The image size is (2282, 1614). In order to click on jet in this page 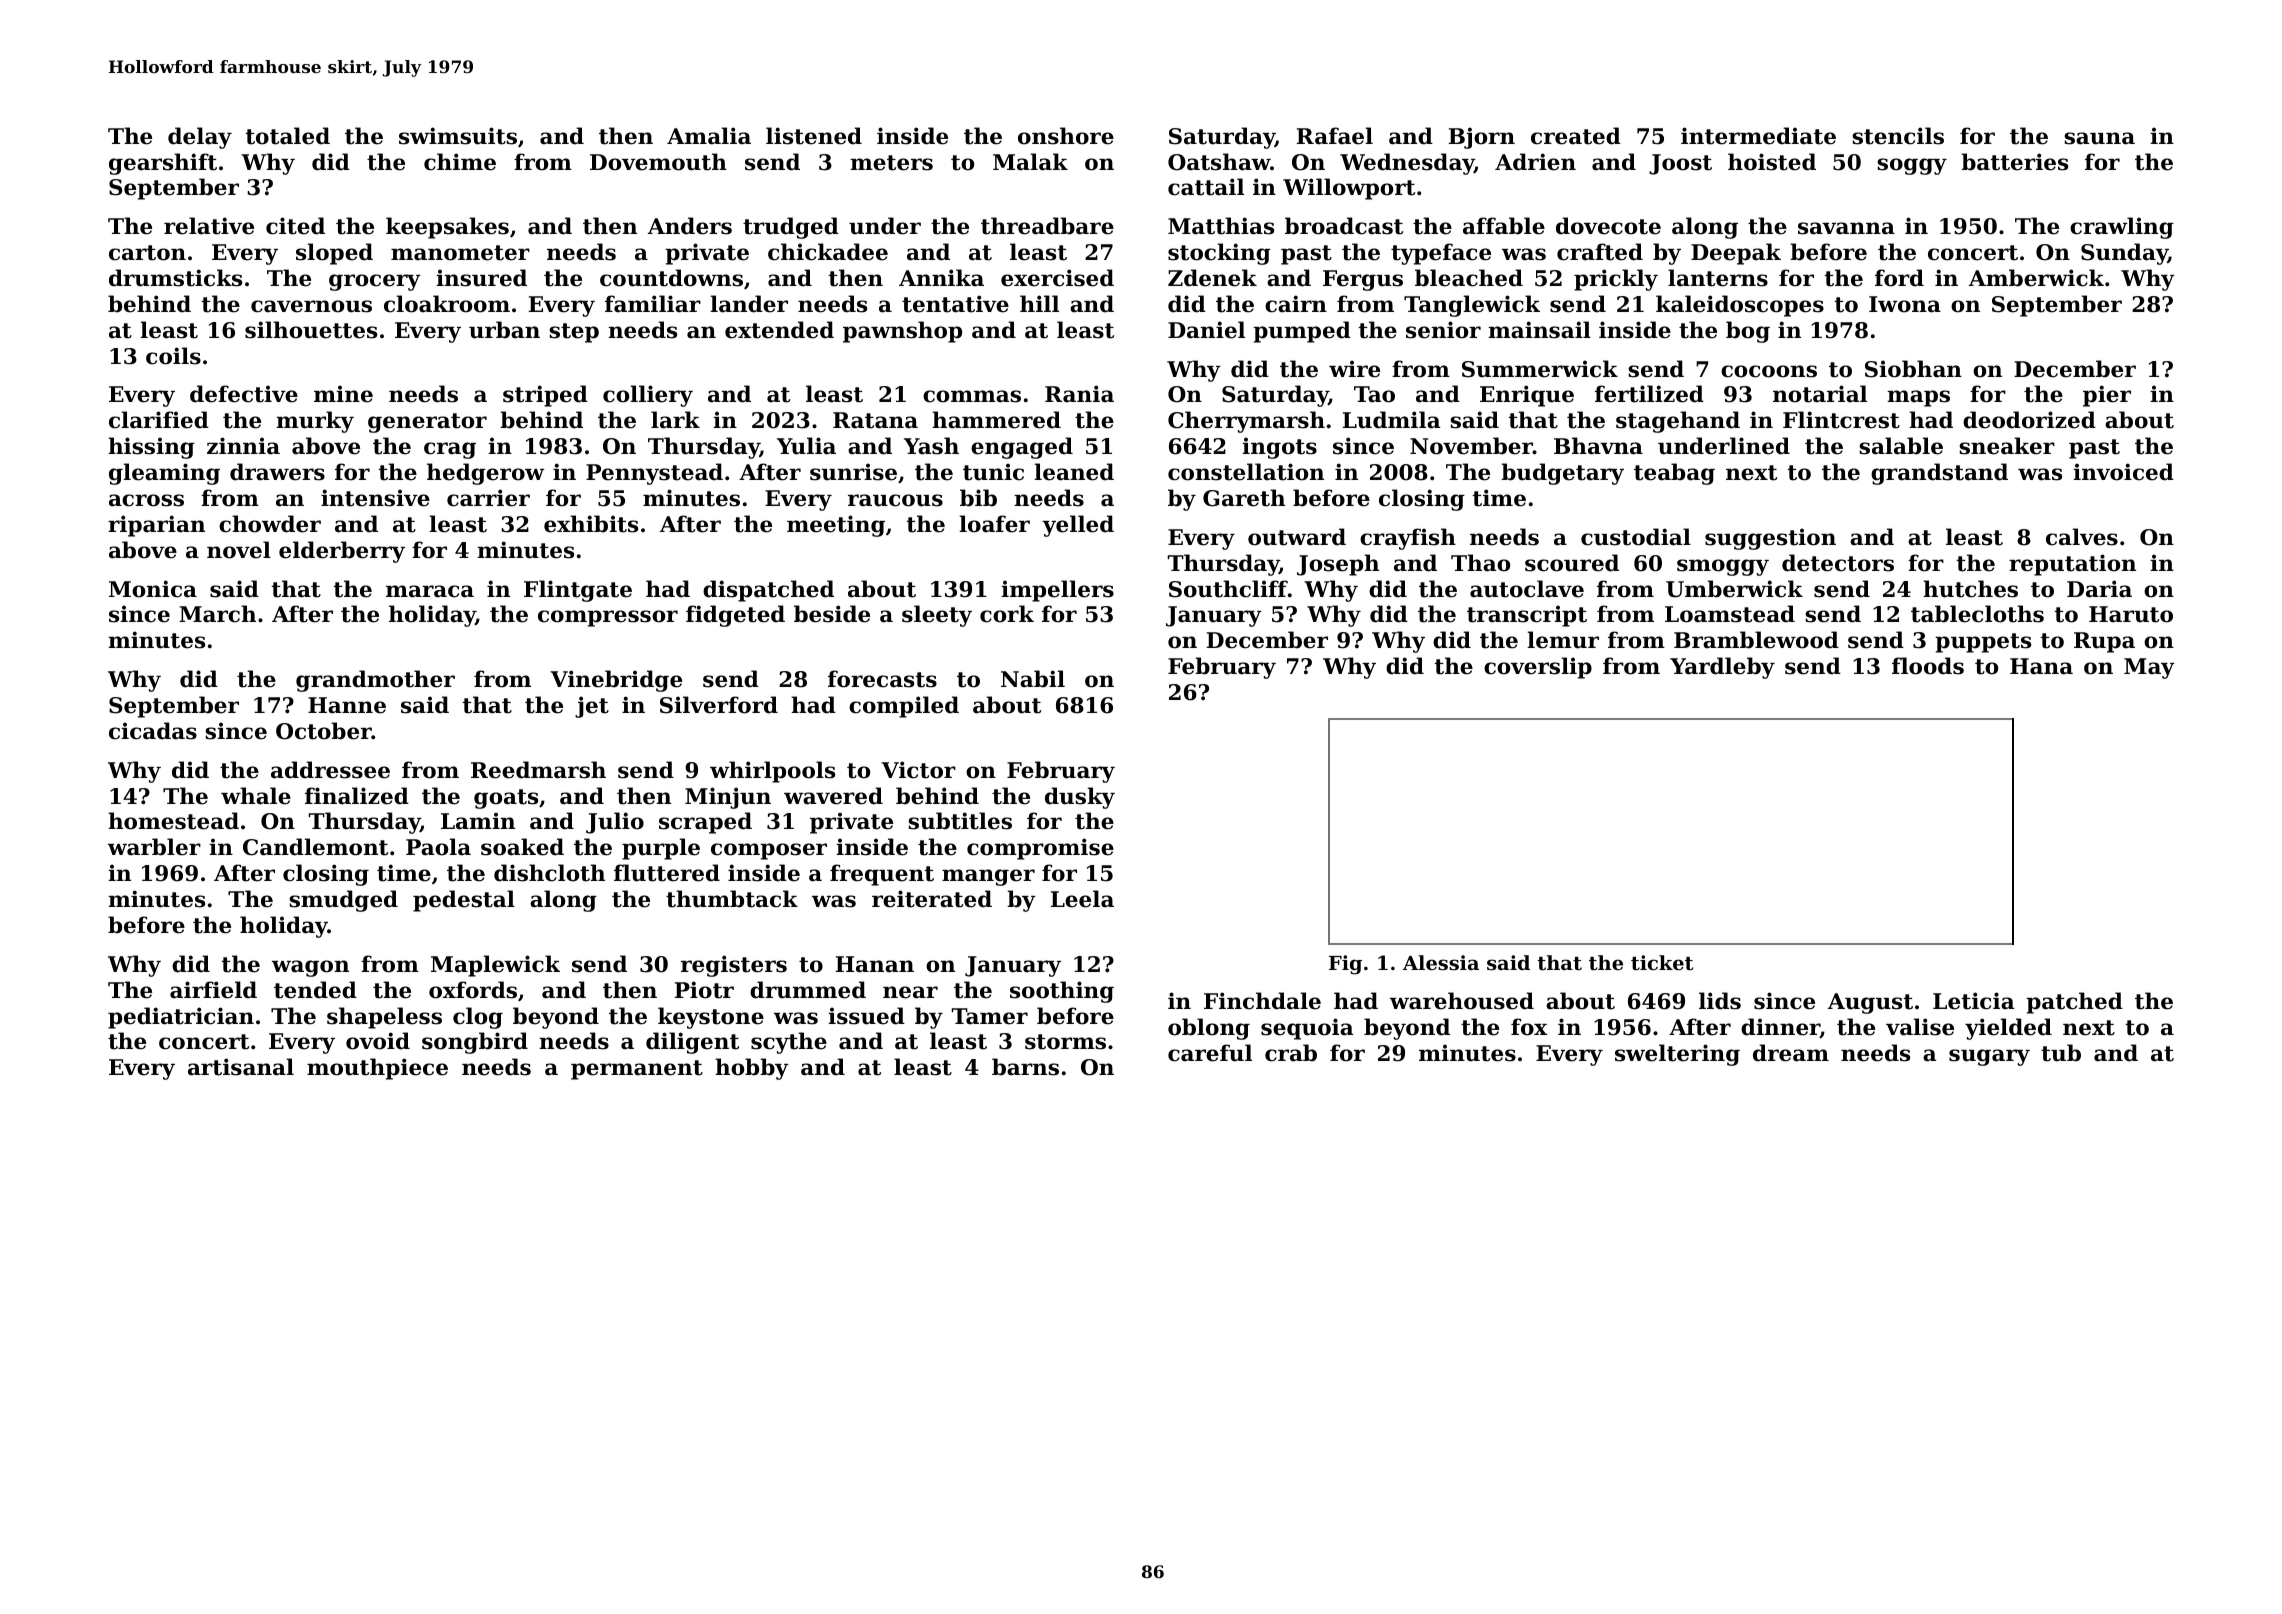, I will do `click(592, 707)`.
